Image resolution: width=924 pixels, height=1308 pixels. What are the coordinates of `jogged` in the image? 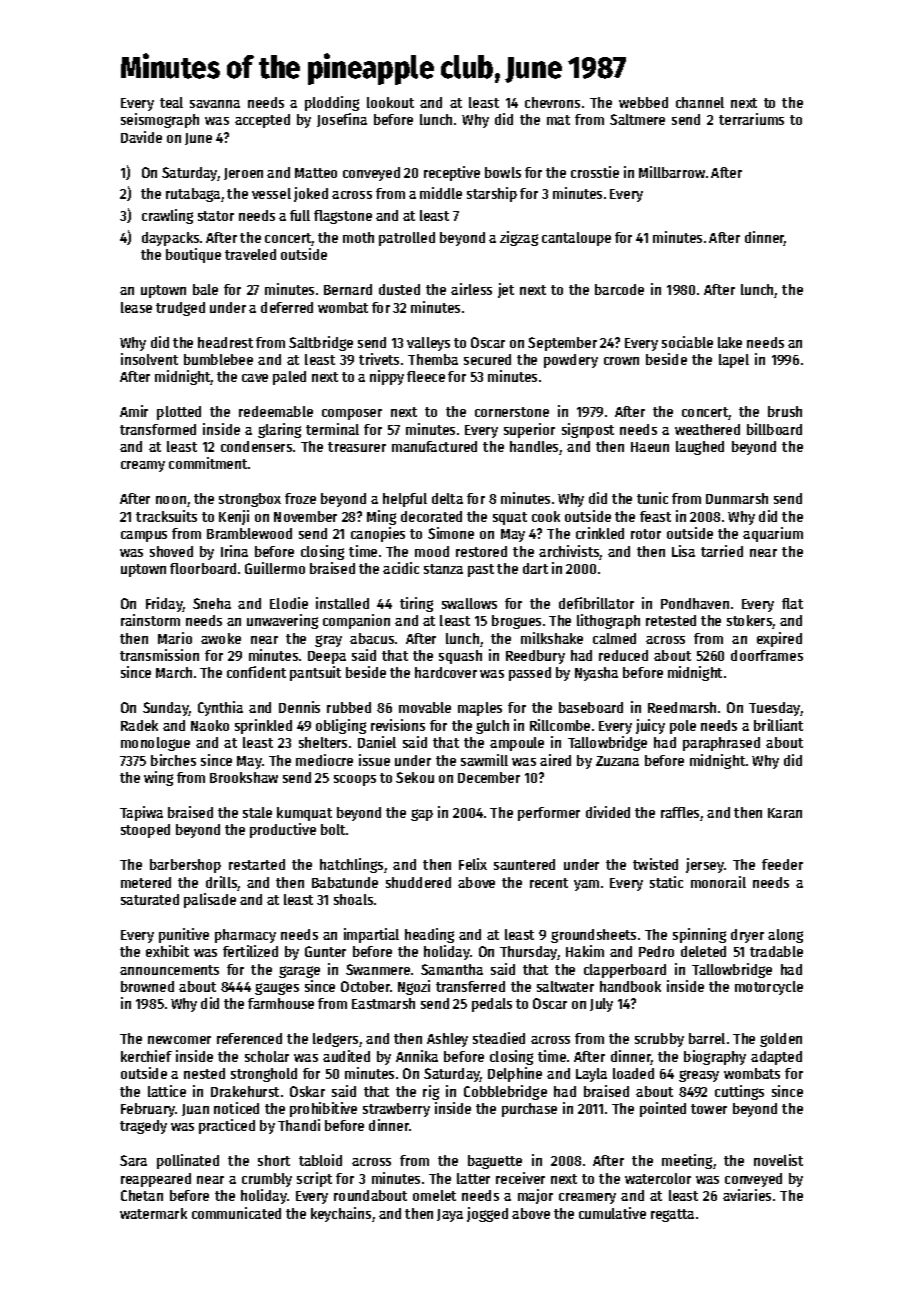 It's located at (487, 1214).
